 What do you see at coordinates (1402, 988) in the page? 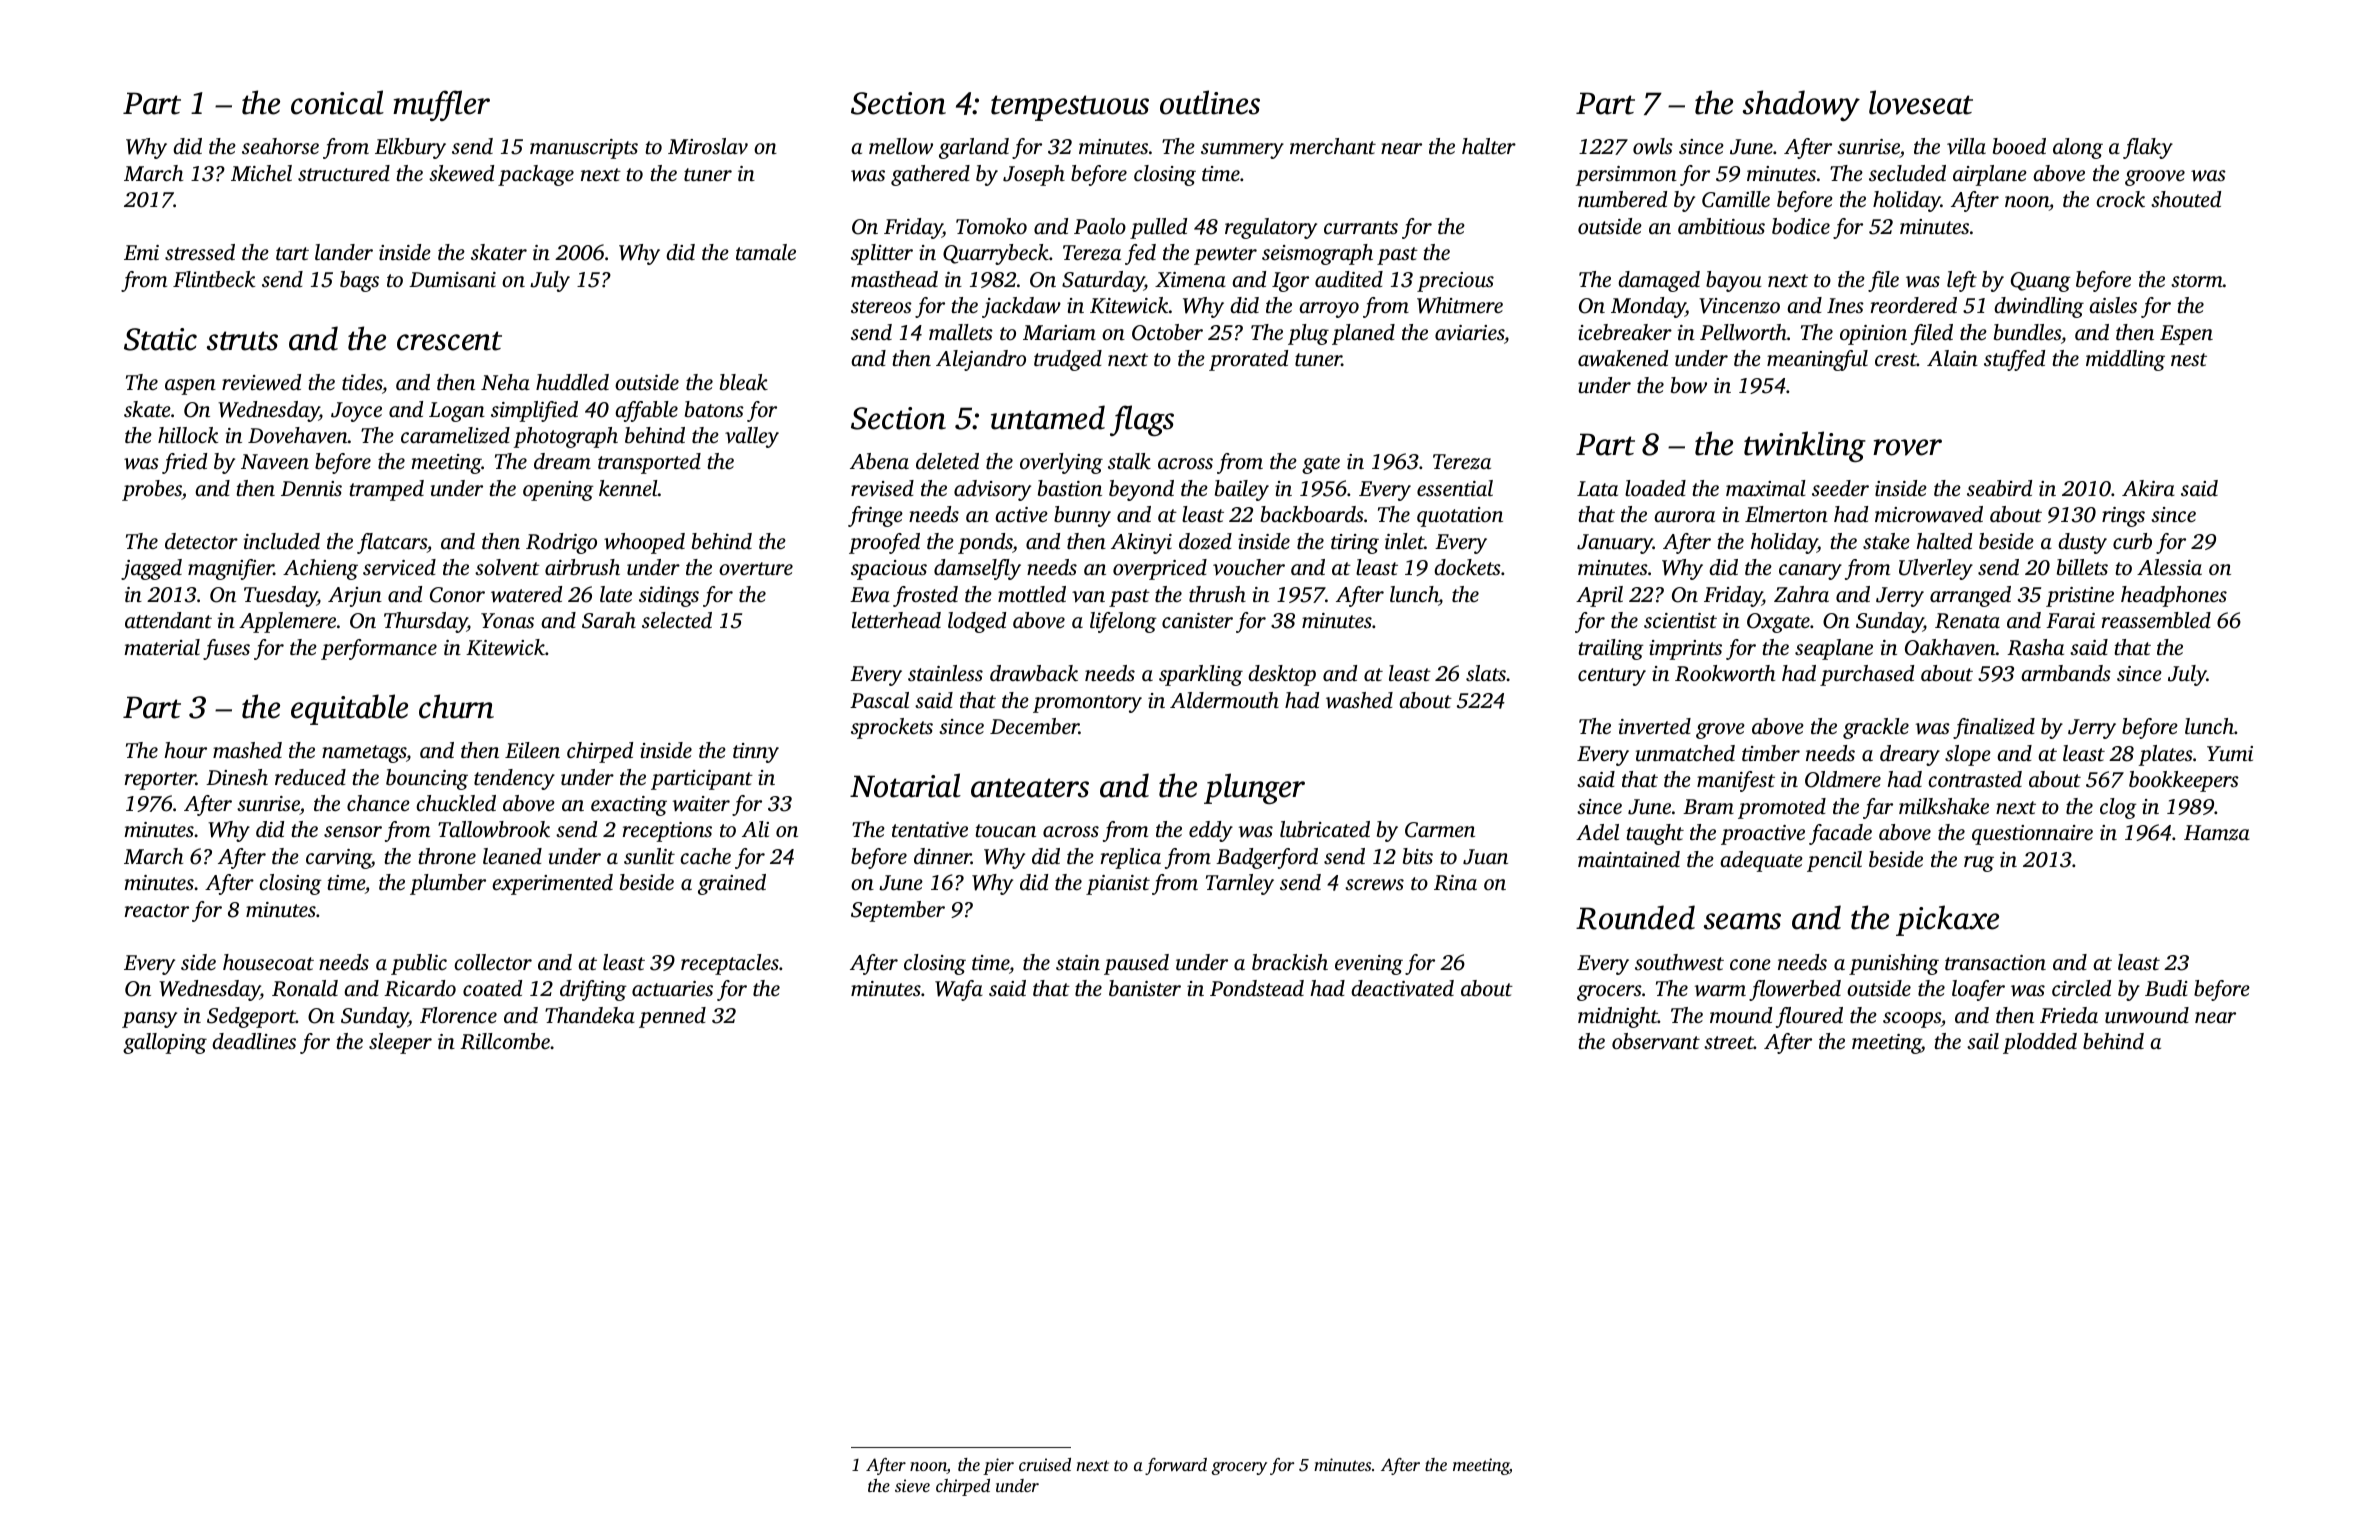
I see `deactivated` at bounding box center [1402, 988].
